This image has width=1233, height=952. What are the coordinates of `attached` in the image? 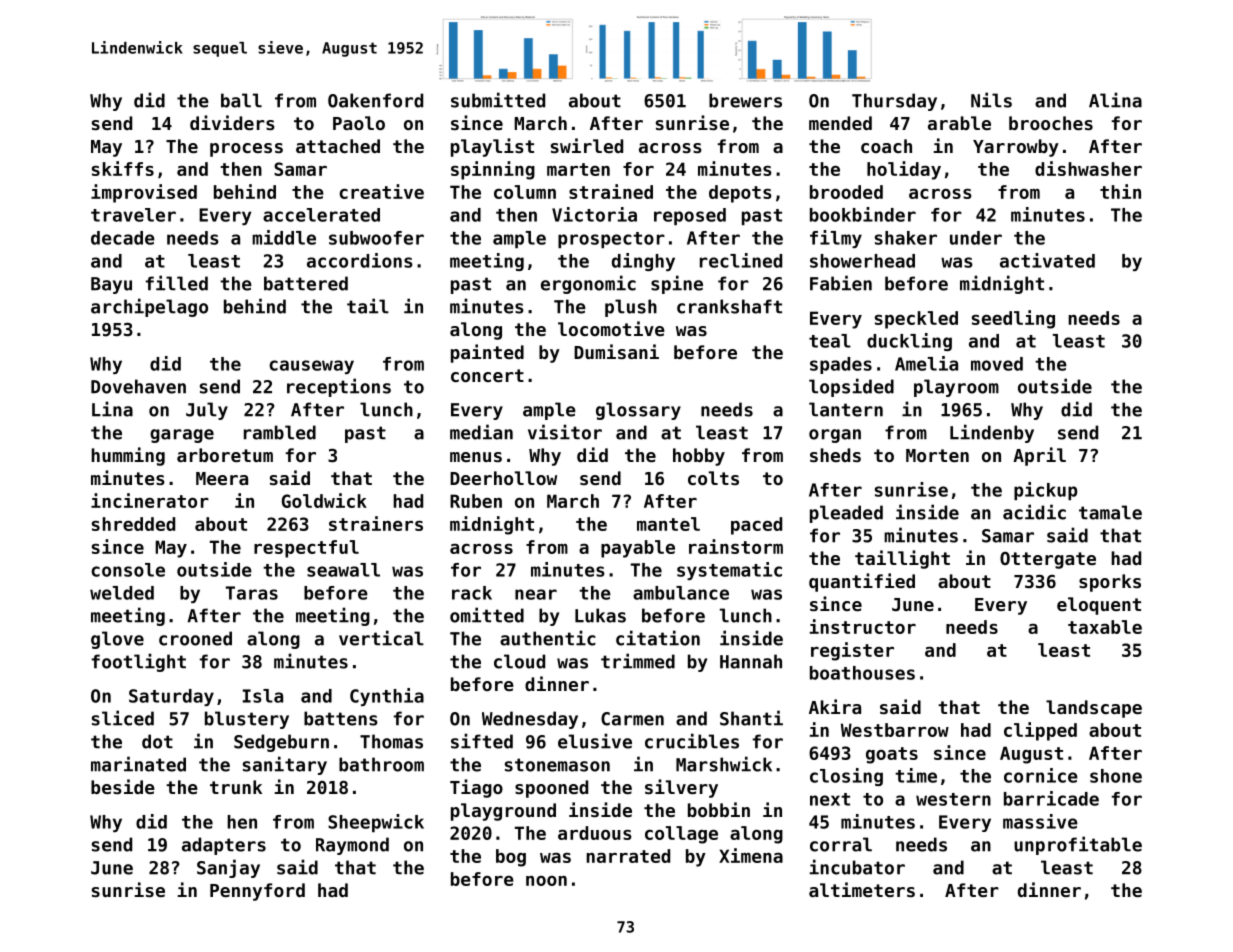 It's located at (338, 146).
